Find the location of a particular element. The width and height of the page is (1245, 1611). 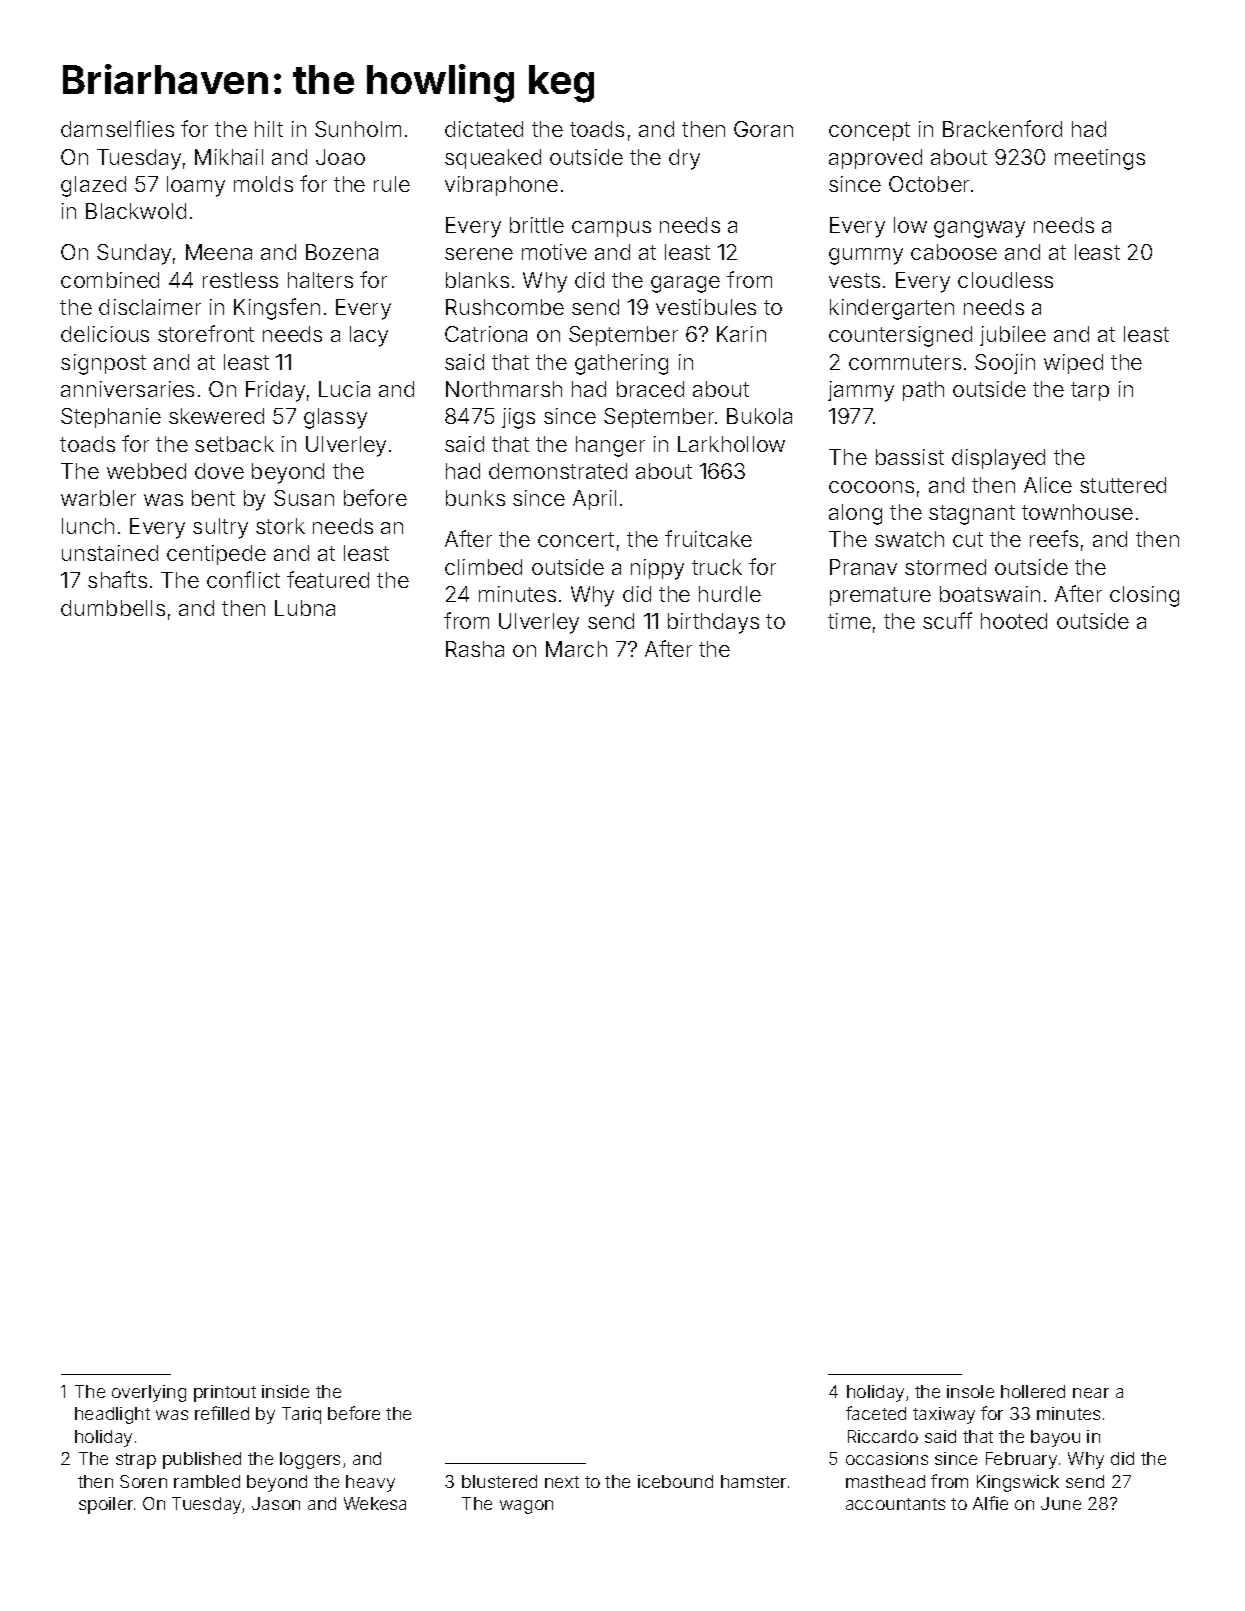

March is located at coordinates (576, 649).
